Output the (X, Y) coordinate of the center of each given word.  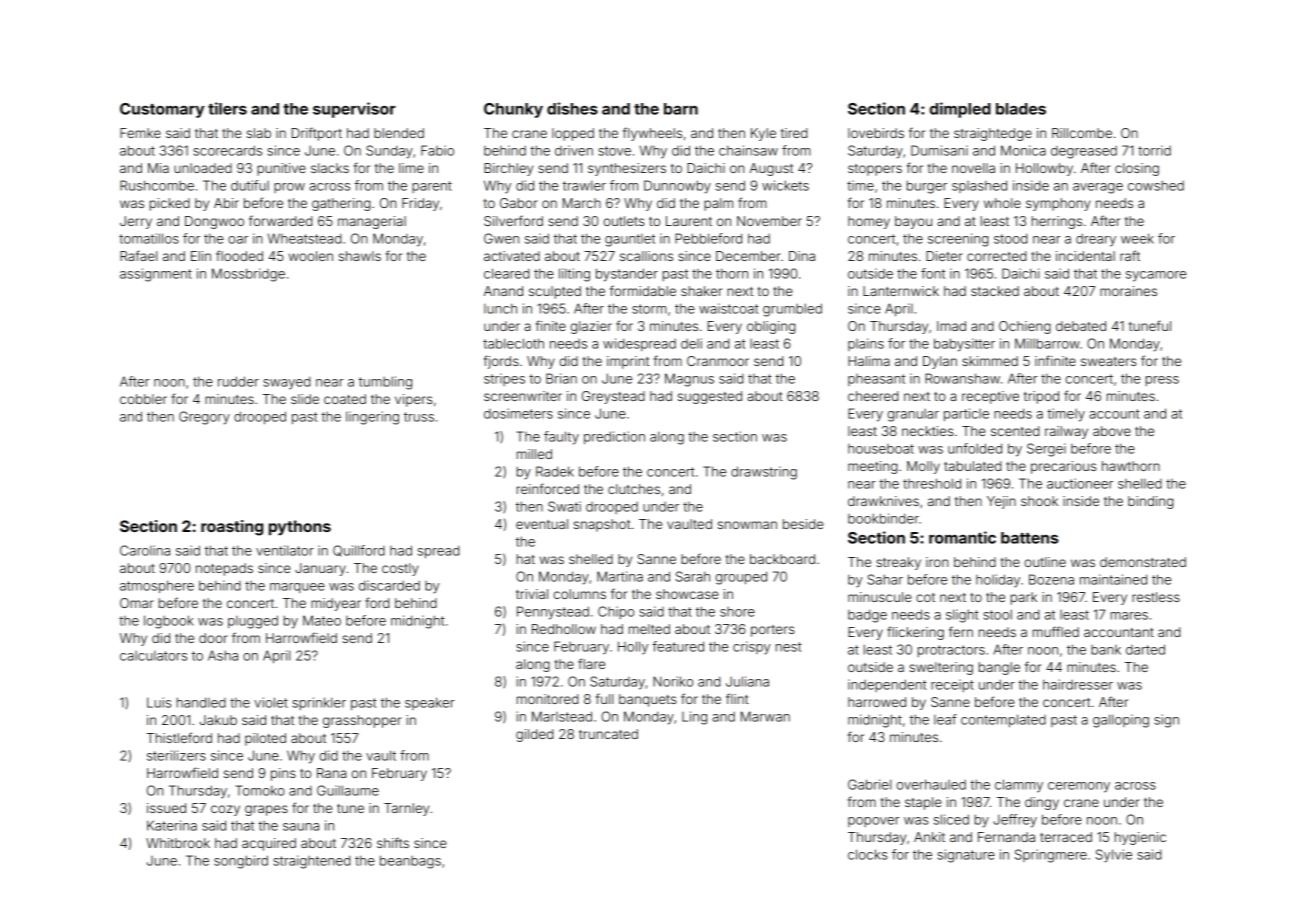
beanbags (410, 862)
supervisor (354, 110)
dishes (572, 108)
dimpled (960, 110)
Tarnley (406, 809)
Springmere (1051, 856)
